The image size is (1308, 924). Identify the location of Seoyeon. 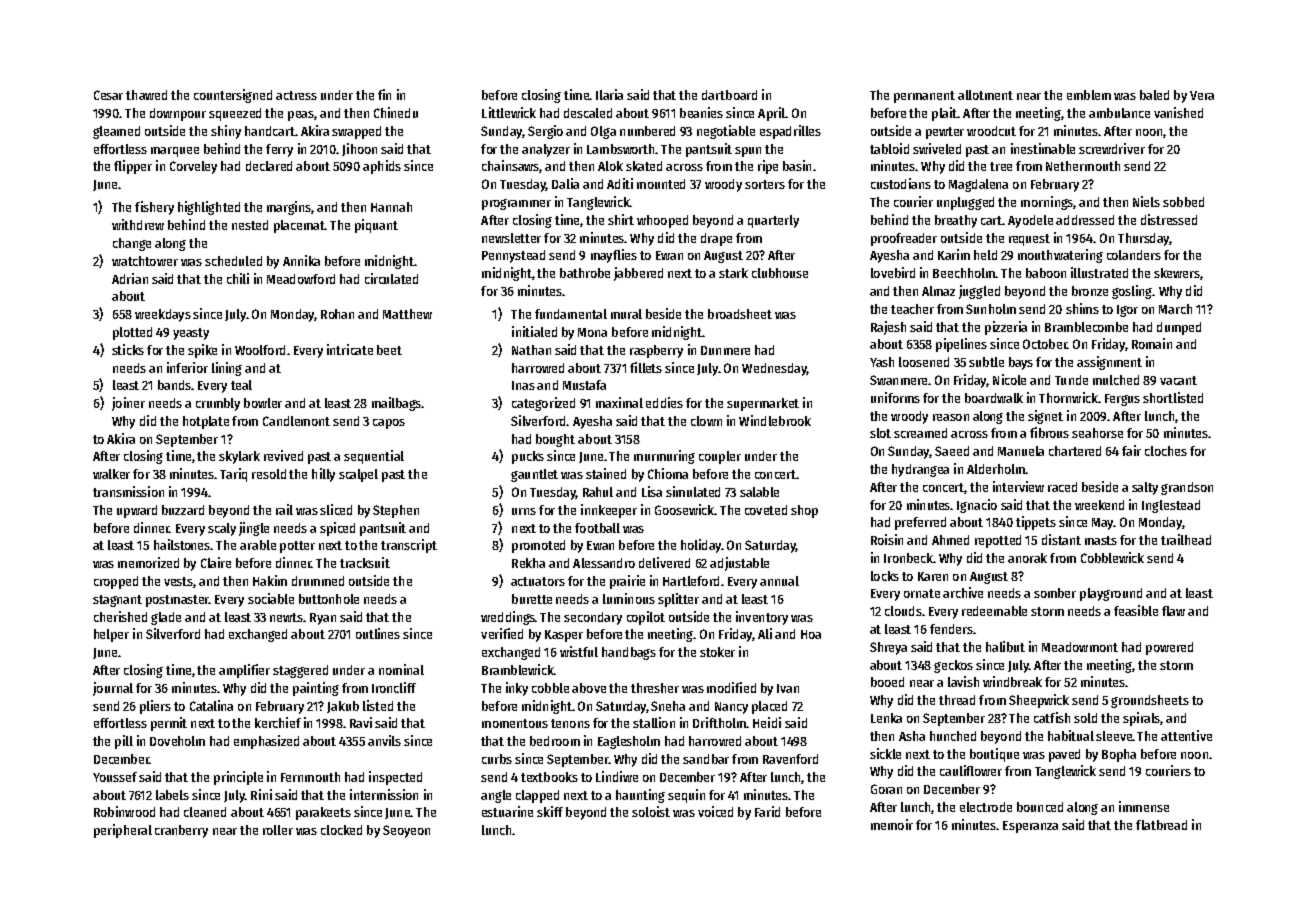
(406, 831).
